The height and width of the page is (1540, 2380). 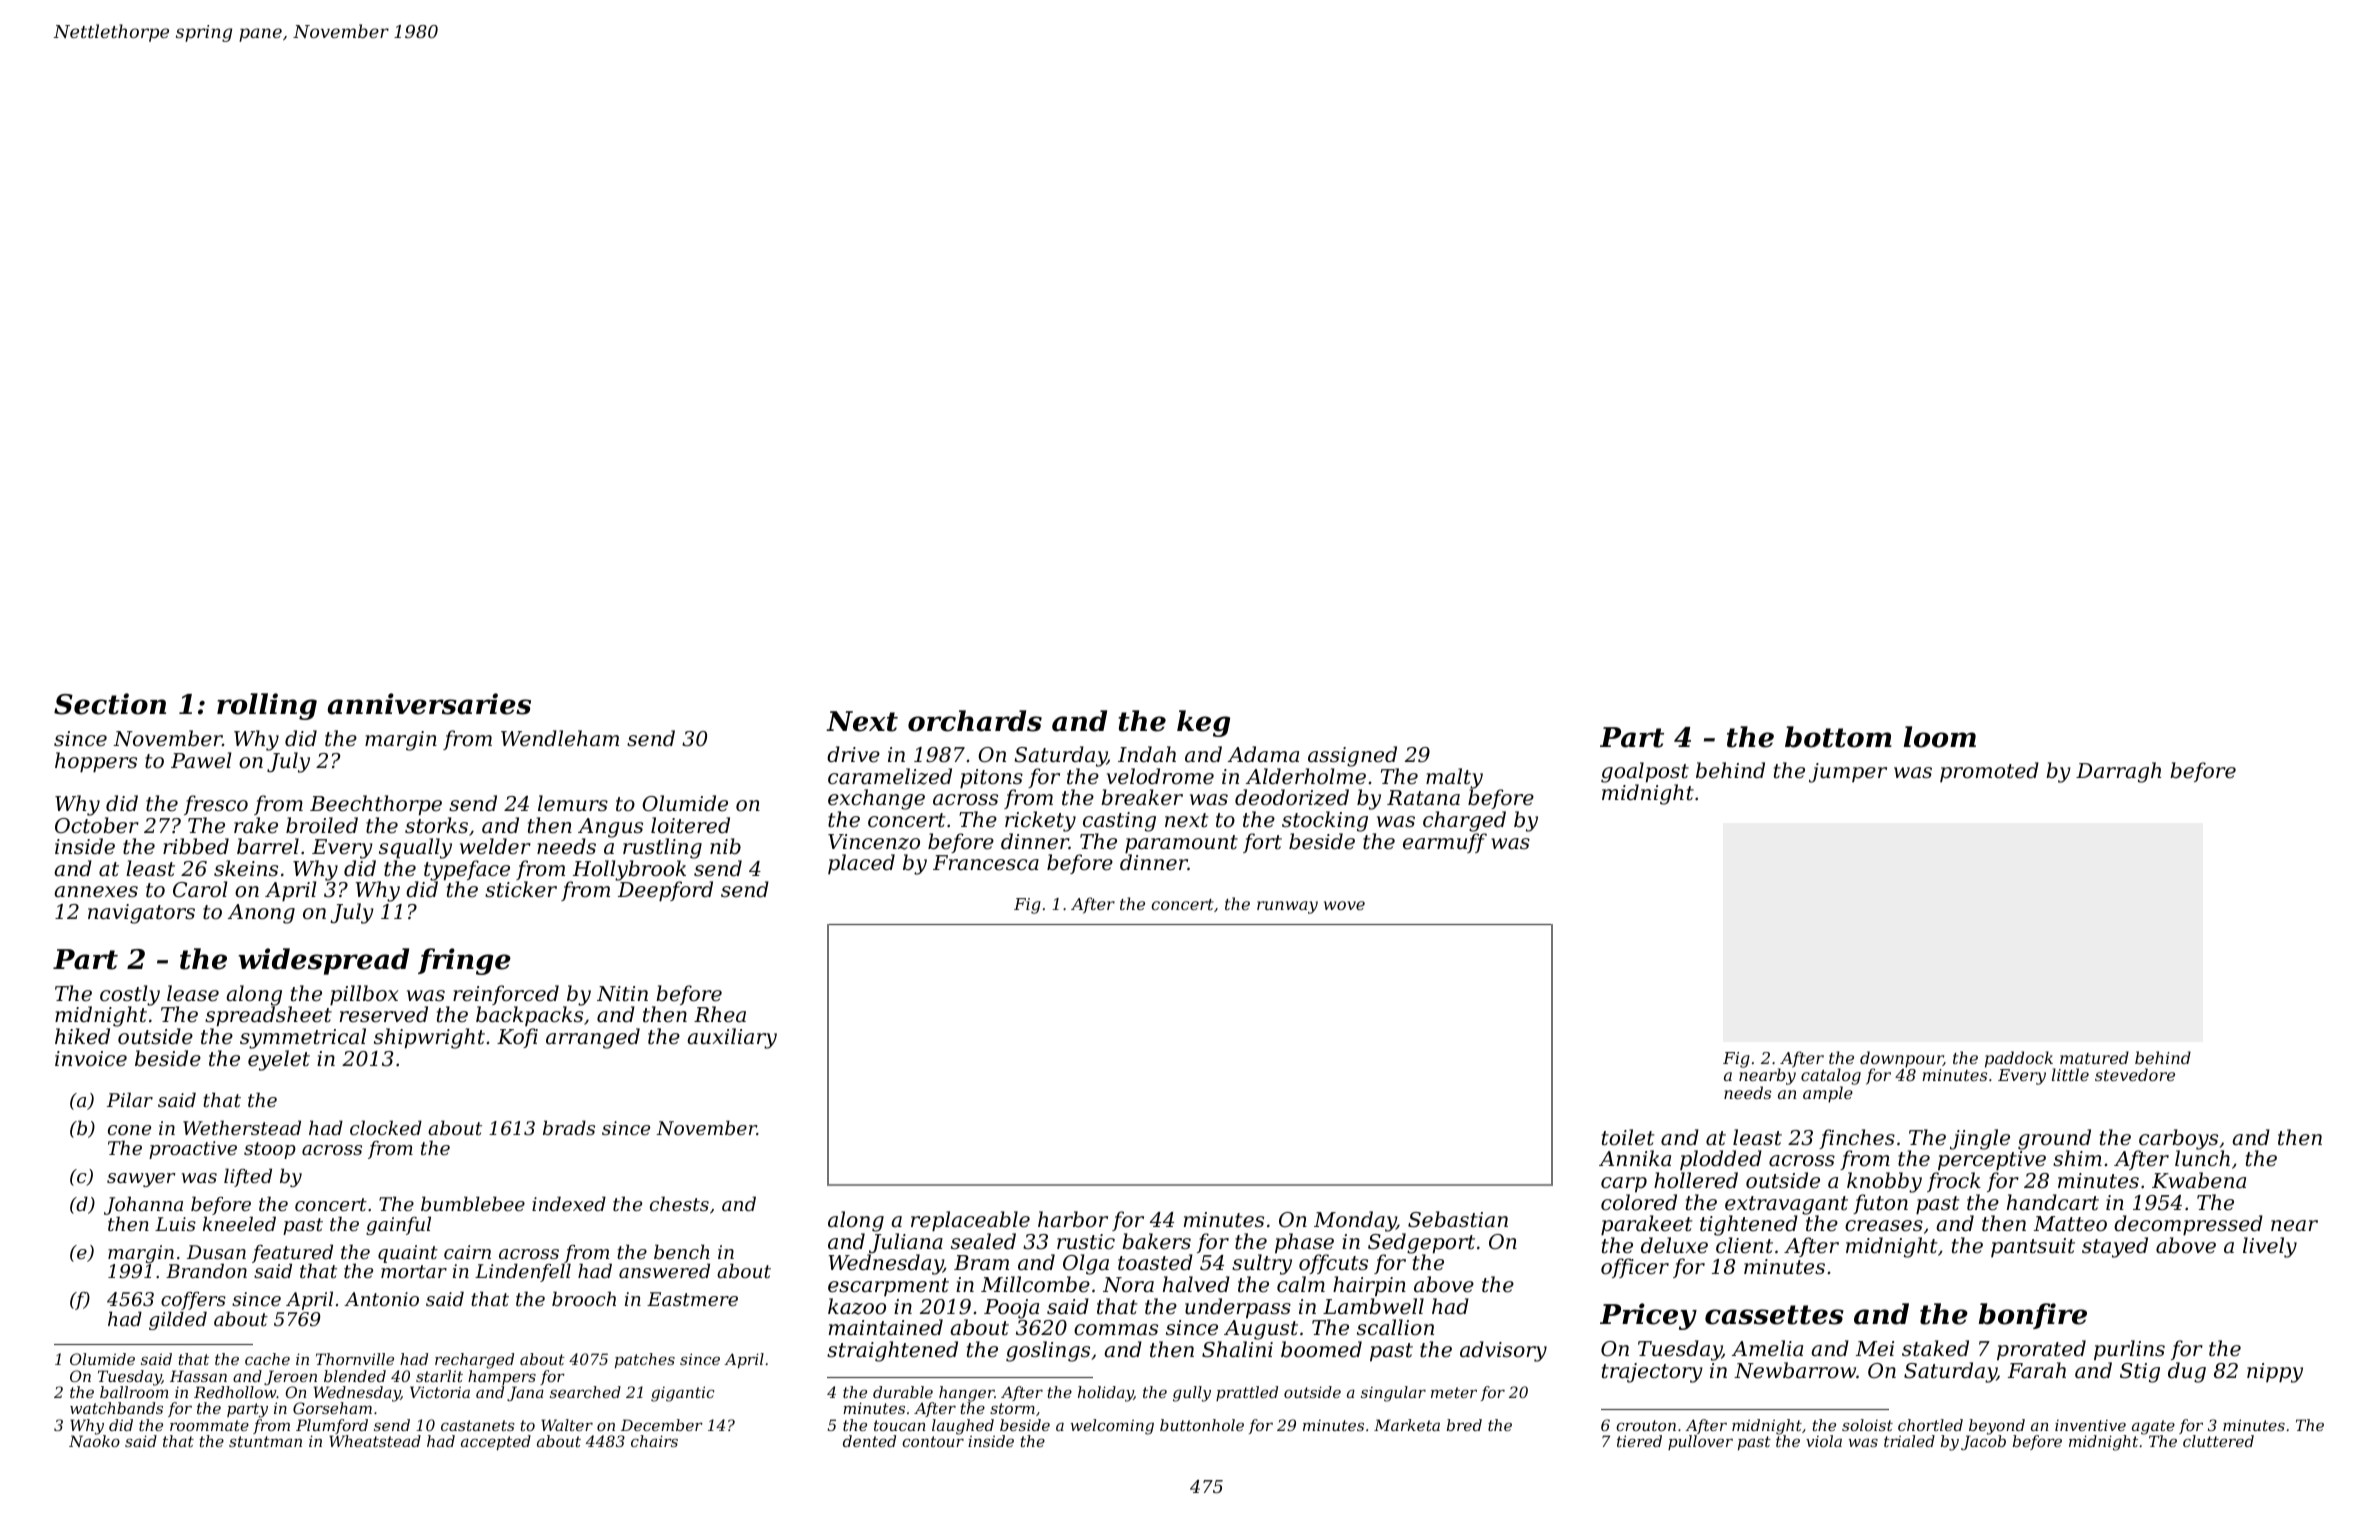 I want to click on chairs, so click(x=654, y=1441).
